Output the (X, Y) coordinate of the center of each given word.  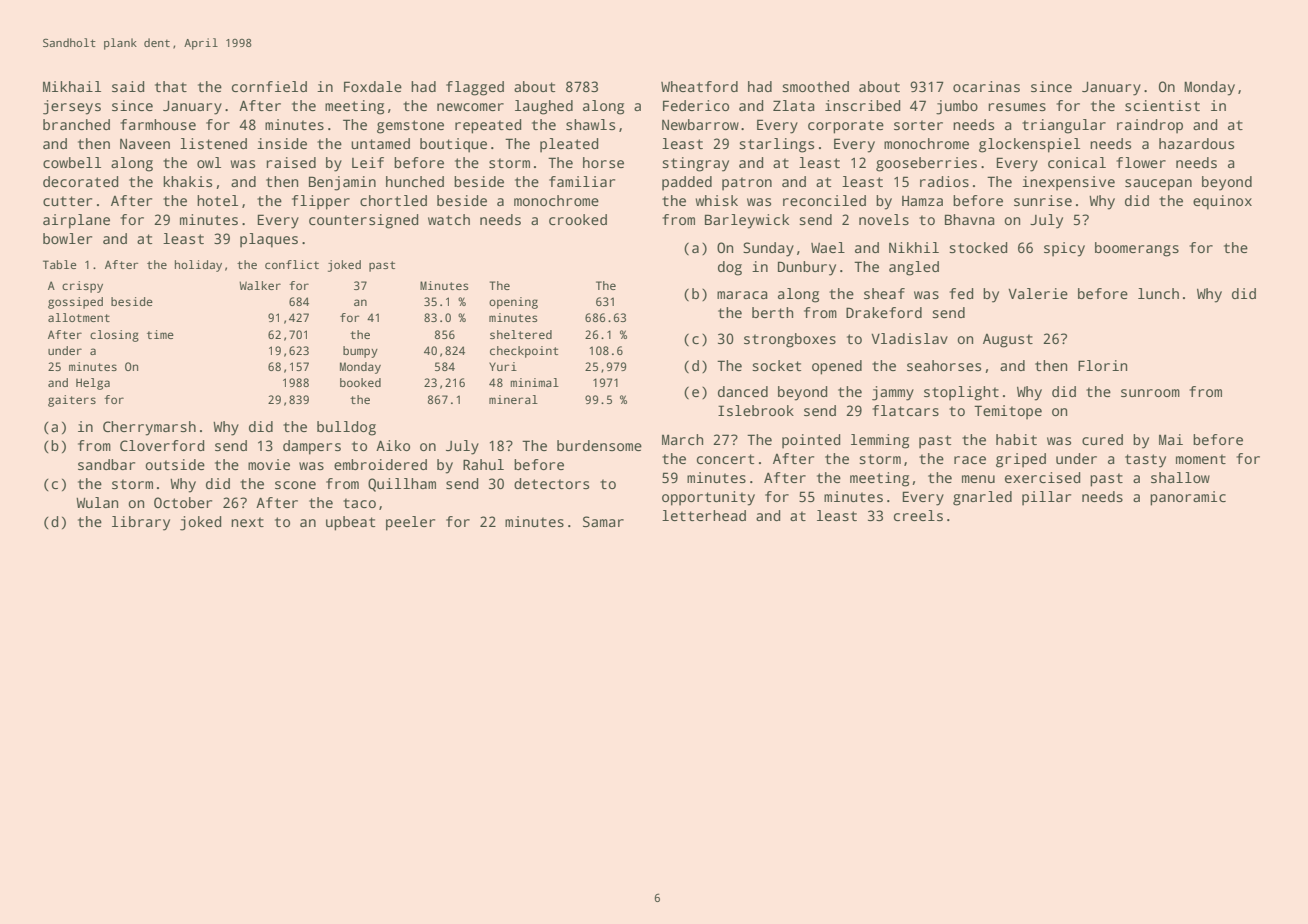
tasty (1145, 461)
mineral (513, 399)
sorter (918, 125)
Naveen (145, 144)
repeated (488, 126)
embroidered (380, 464)
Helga (93, 384)
